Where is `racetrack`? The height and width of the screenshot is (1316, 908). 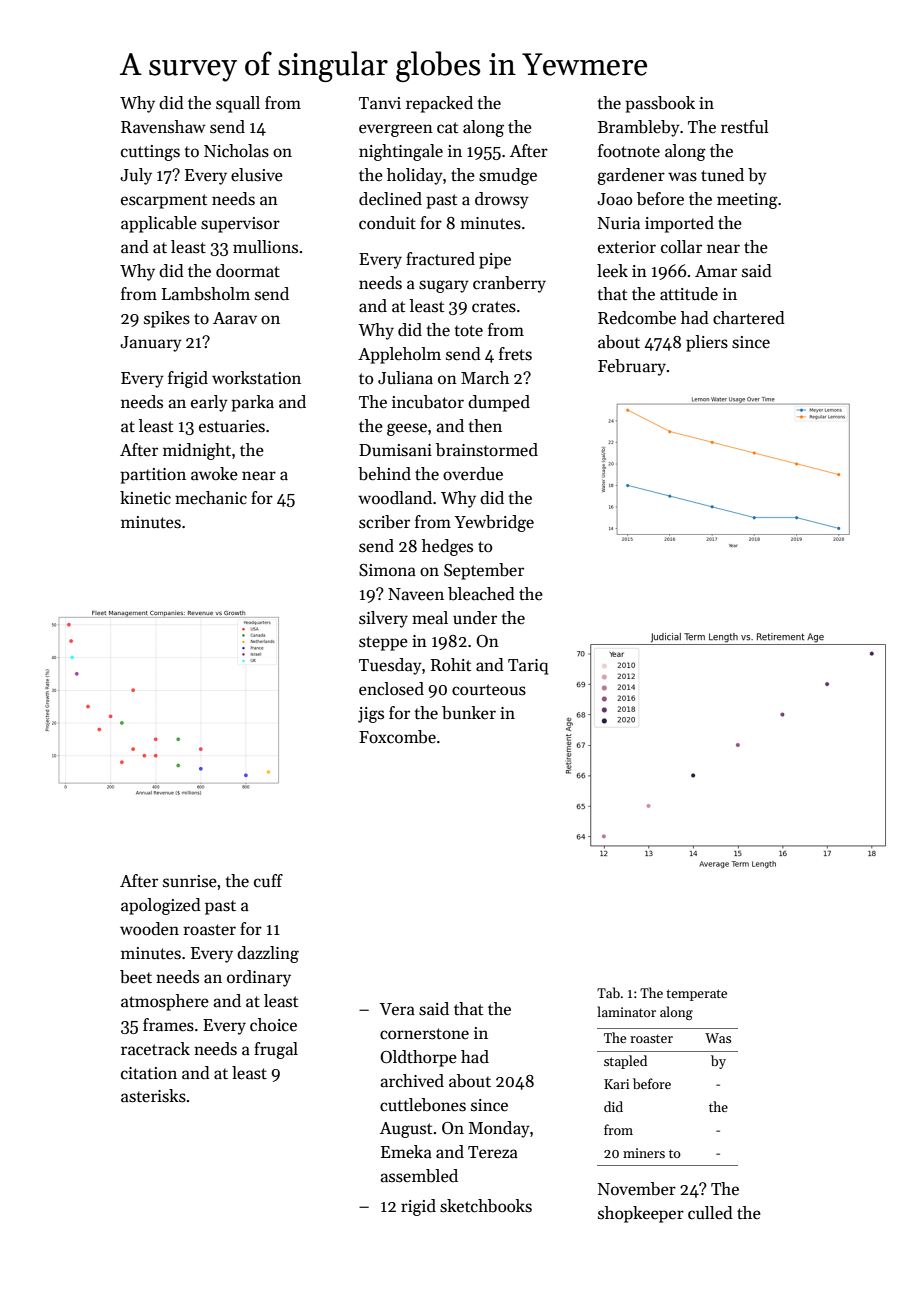
racetrack is located at coordinates (155, 1049).
